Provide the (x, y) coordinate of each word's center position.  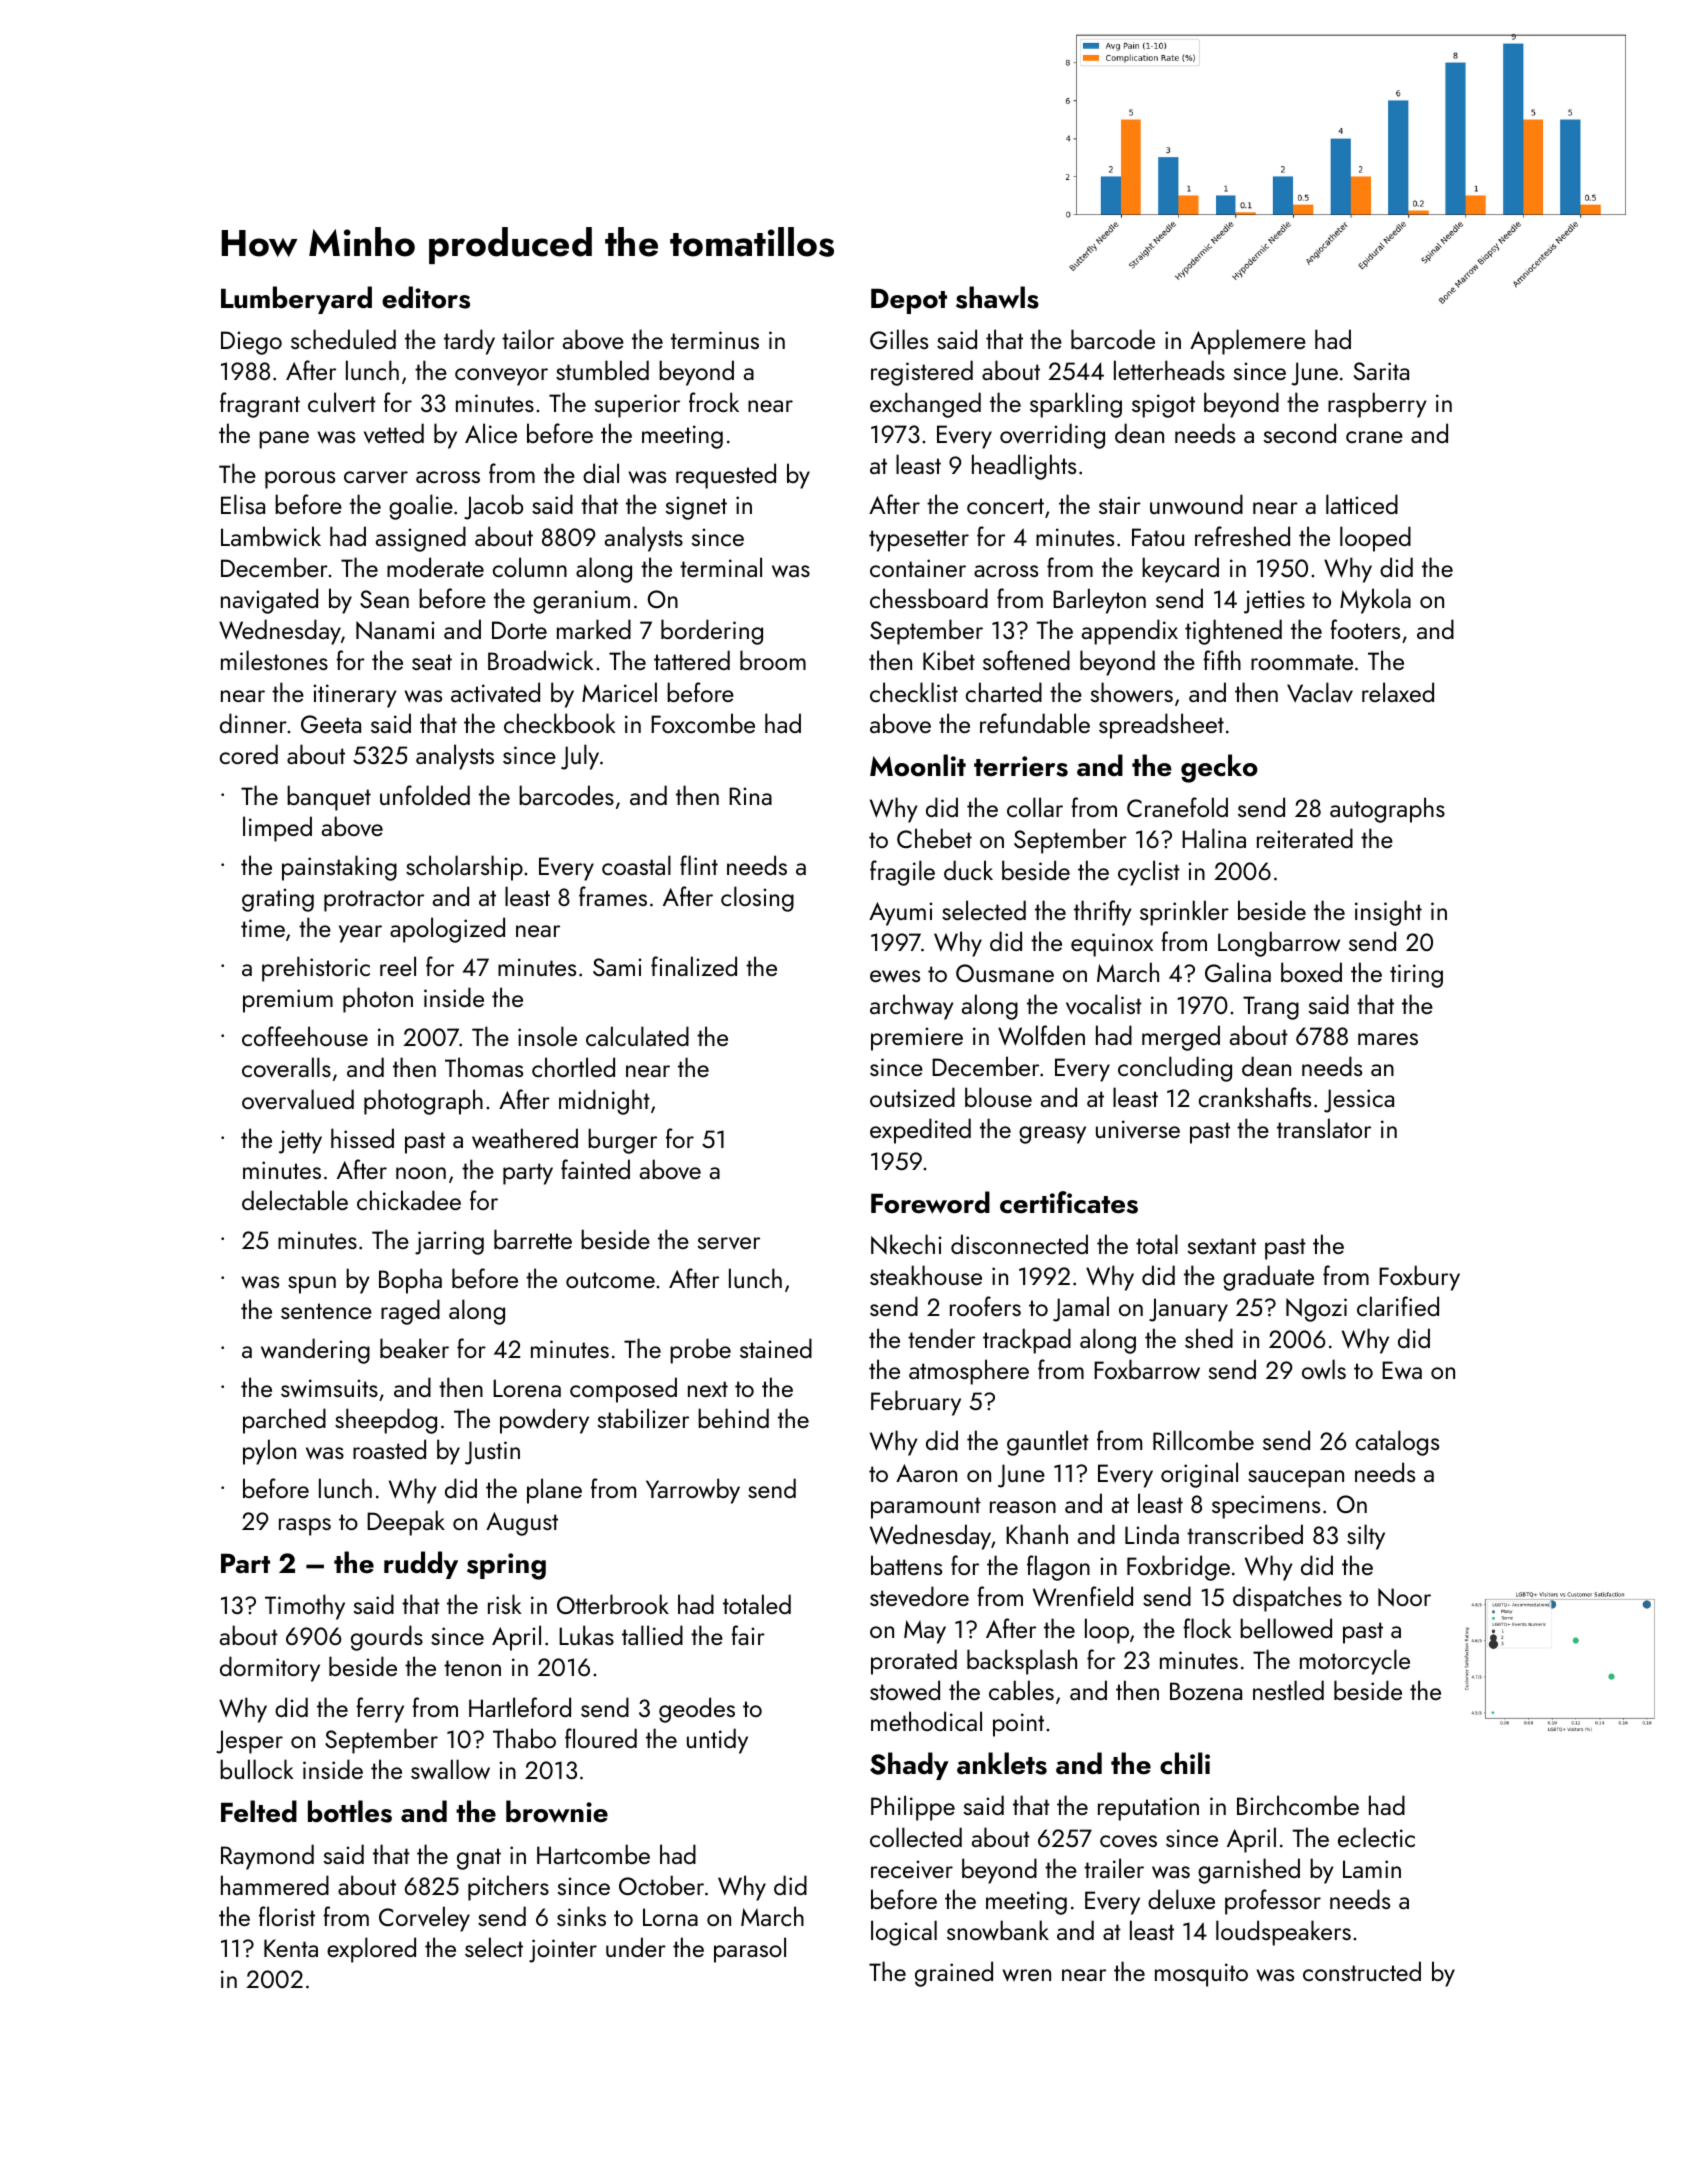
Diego (251, 343)
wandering (315, 1351)
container (918, 568)
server (729, 1243)
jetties (1274, 602)
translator (1324, 1128)
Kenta (291, 1948)
